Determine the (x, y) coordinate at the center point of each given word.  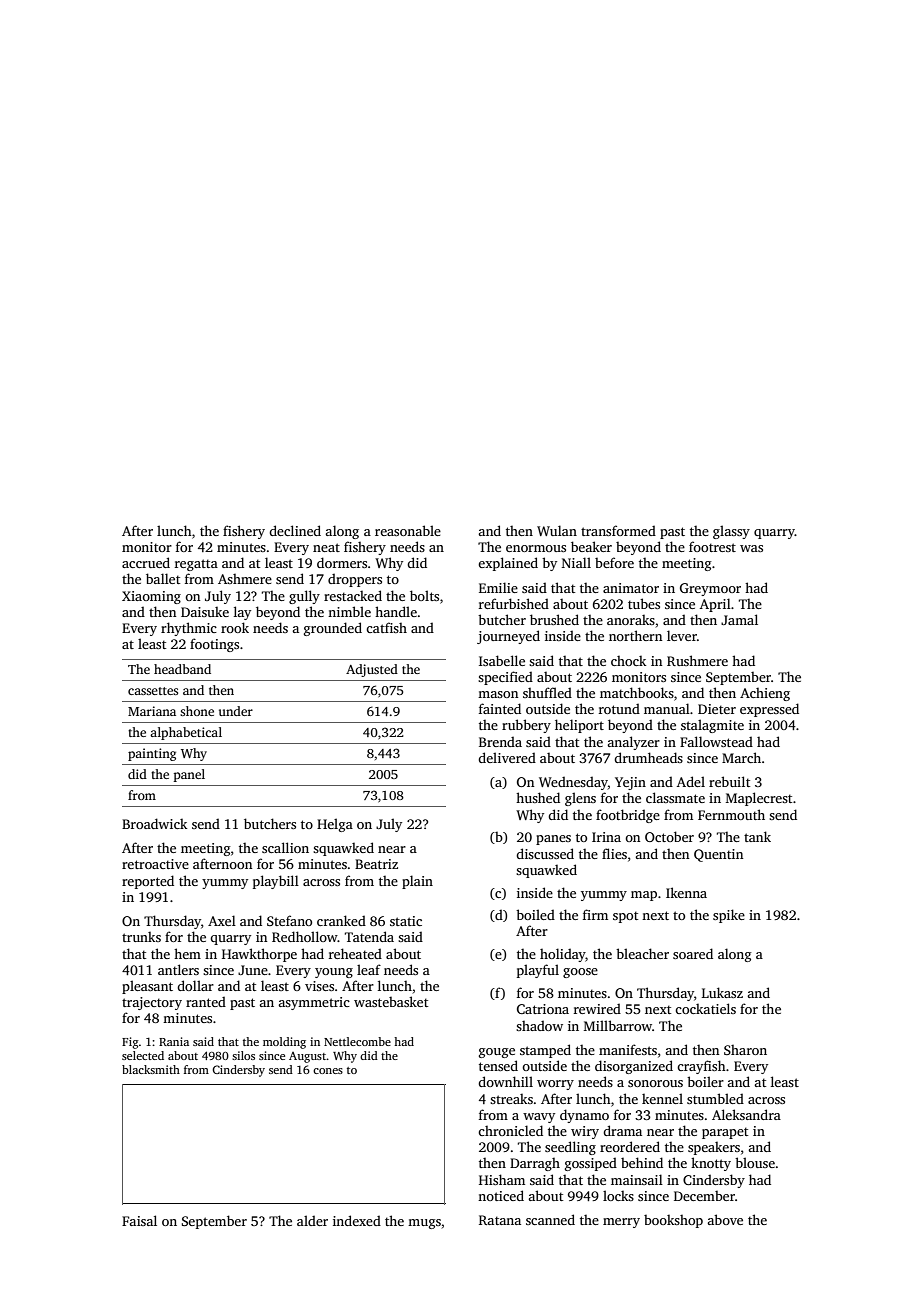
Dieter (717, 709)
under (236, 711)
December (704, 1196)
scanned (550, 1219)
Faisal (139, 1220)
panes (553, 840)
